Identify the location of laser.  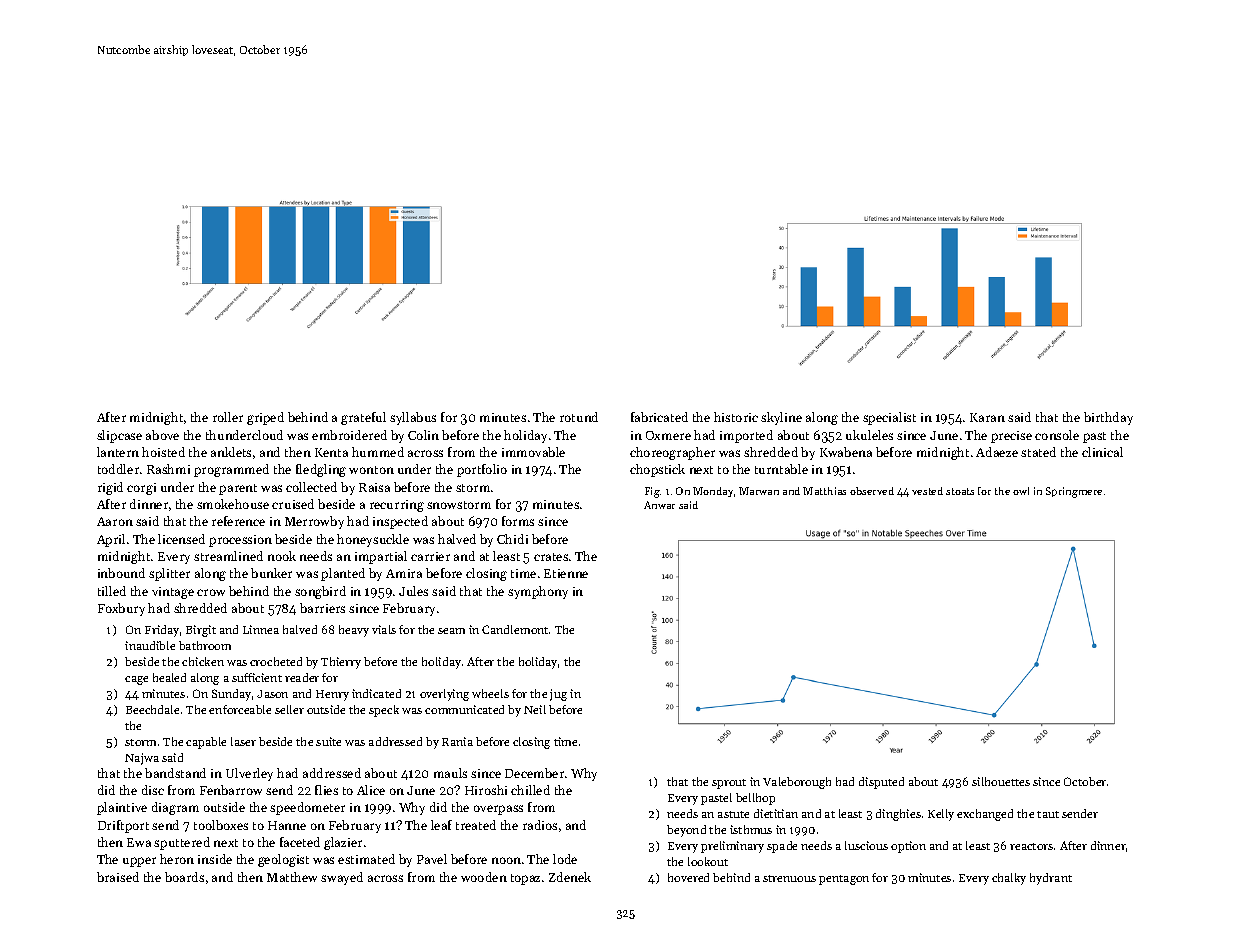
(243, 741).
